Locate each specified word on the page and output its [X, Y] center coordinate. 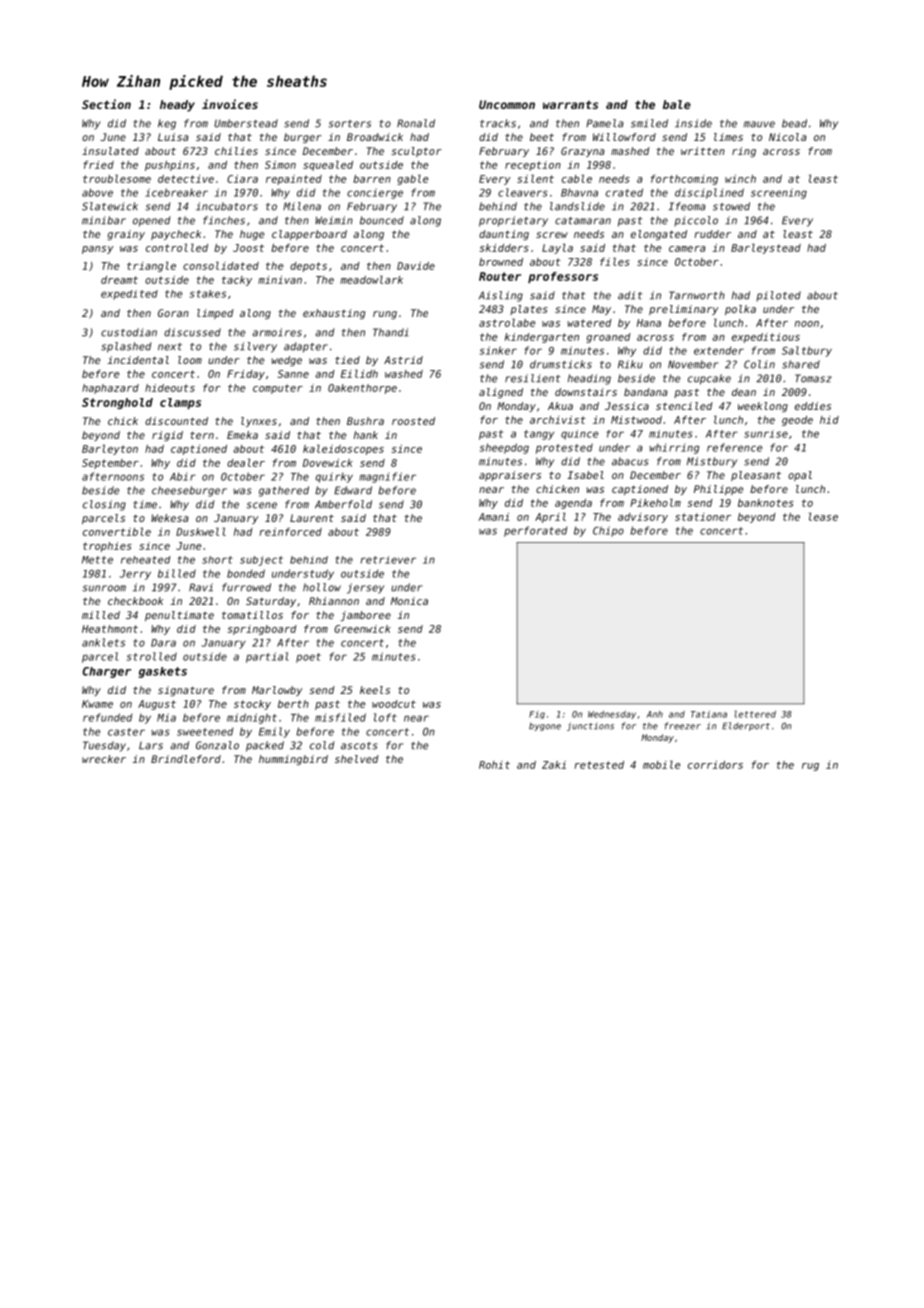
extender [719, 350]
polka [740, 310]
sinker [498, 350]
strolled [152, 656]
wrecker [104, 759]
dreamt [119, 280]
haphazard [110, 389]
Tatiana [709, 714]
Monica [409, 601]
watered [589, 323]
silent [535, 178]
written [703, 151]
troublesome [117, 178]
